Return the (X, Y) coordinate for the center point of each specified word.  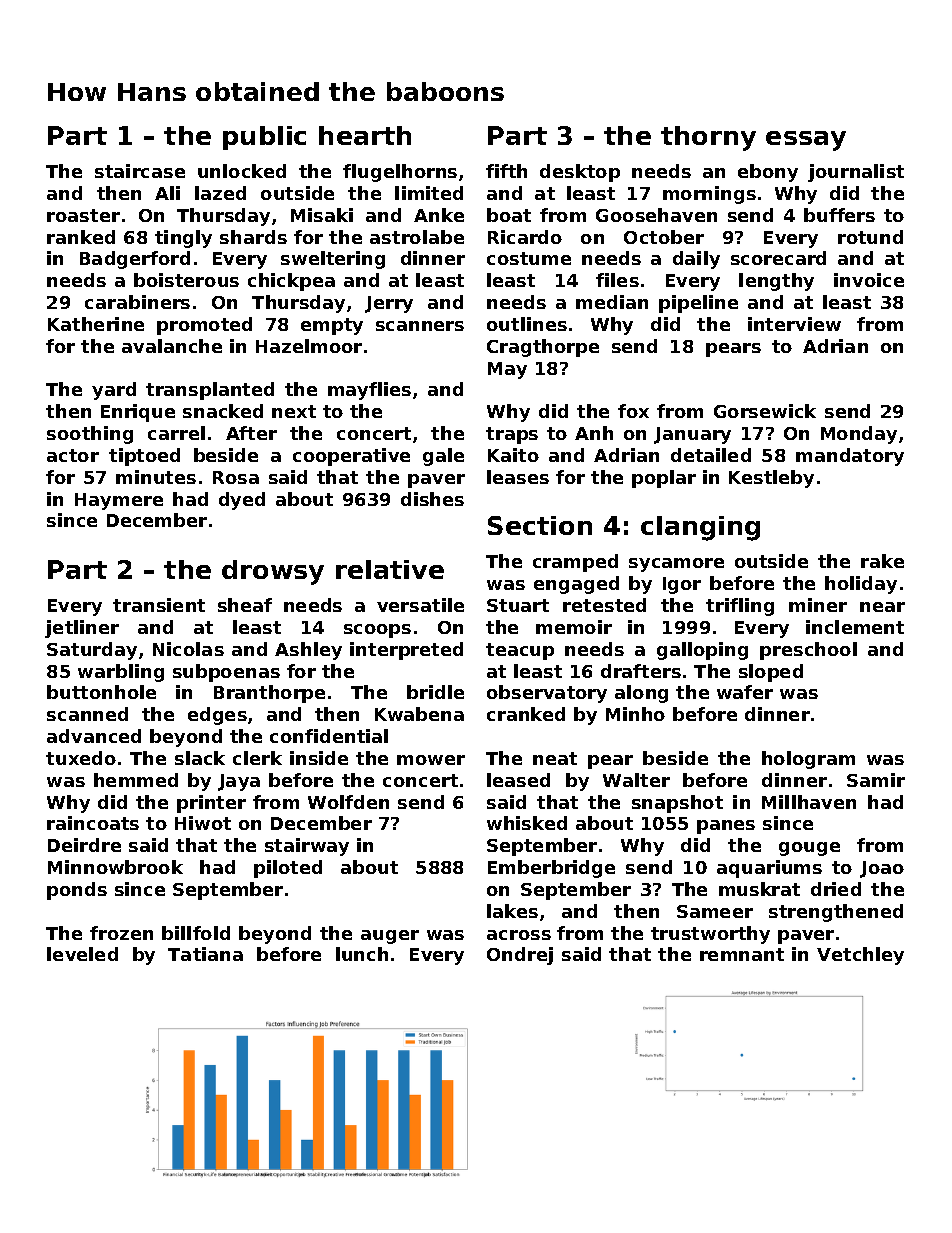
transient (159, 605)
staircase (140, 171)
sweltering (333, 260)
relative (390, 569)
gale (443, 457)
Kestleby (771, 479)
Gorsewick (765, 411)
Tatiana (205, 954)
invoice (869, 280)
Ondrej (520, 956)
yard (114, 391)
